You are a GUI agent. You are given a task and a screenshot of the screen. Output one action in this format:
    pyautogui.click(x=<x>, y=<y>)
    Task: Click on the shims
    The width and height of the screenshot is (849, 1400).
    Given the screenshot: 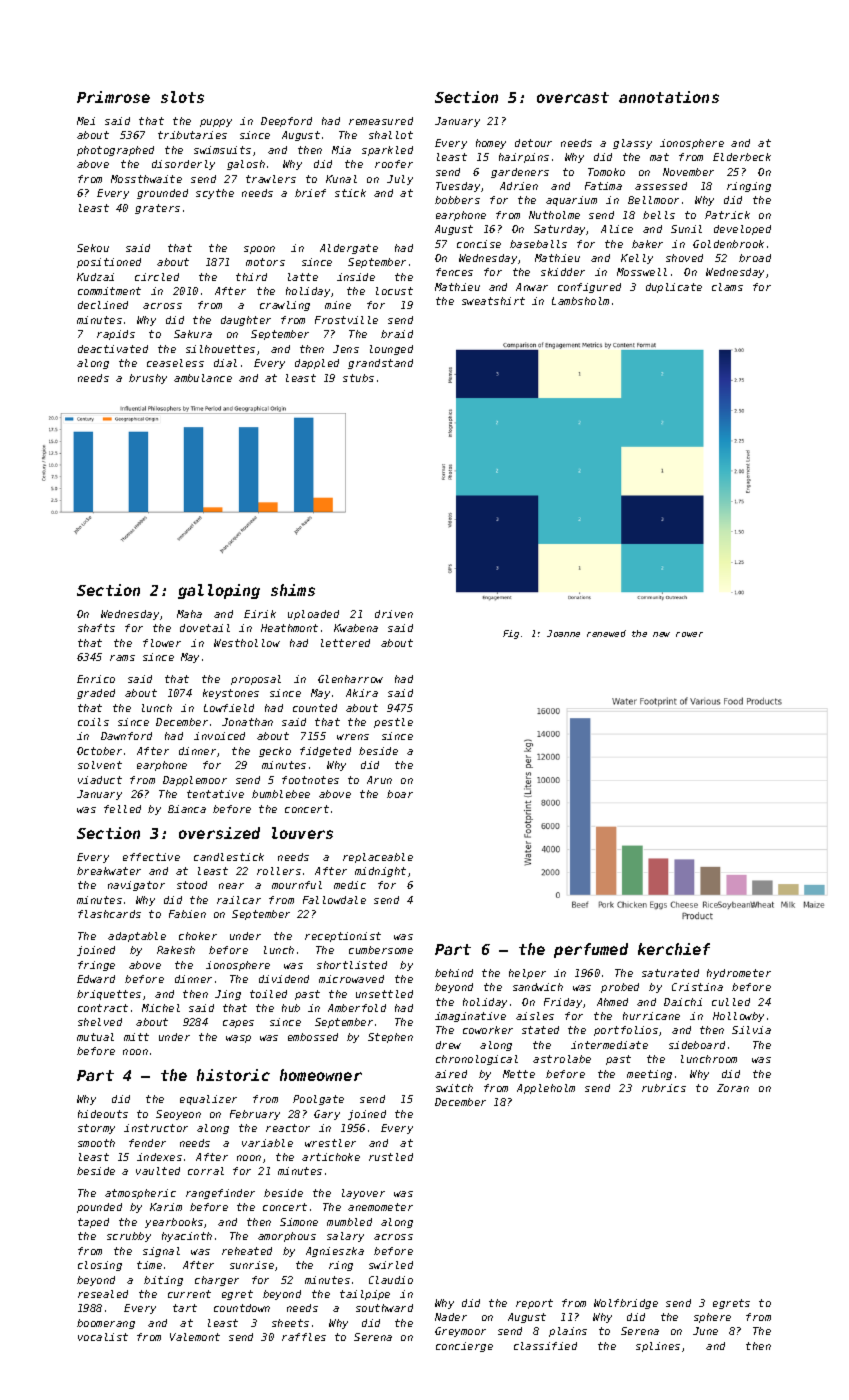 What is the action you would take?
    pyautogui.click(x=293, y=590)
